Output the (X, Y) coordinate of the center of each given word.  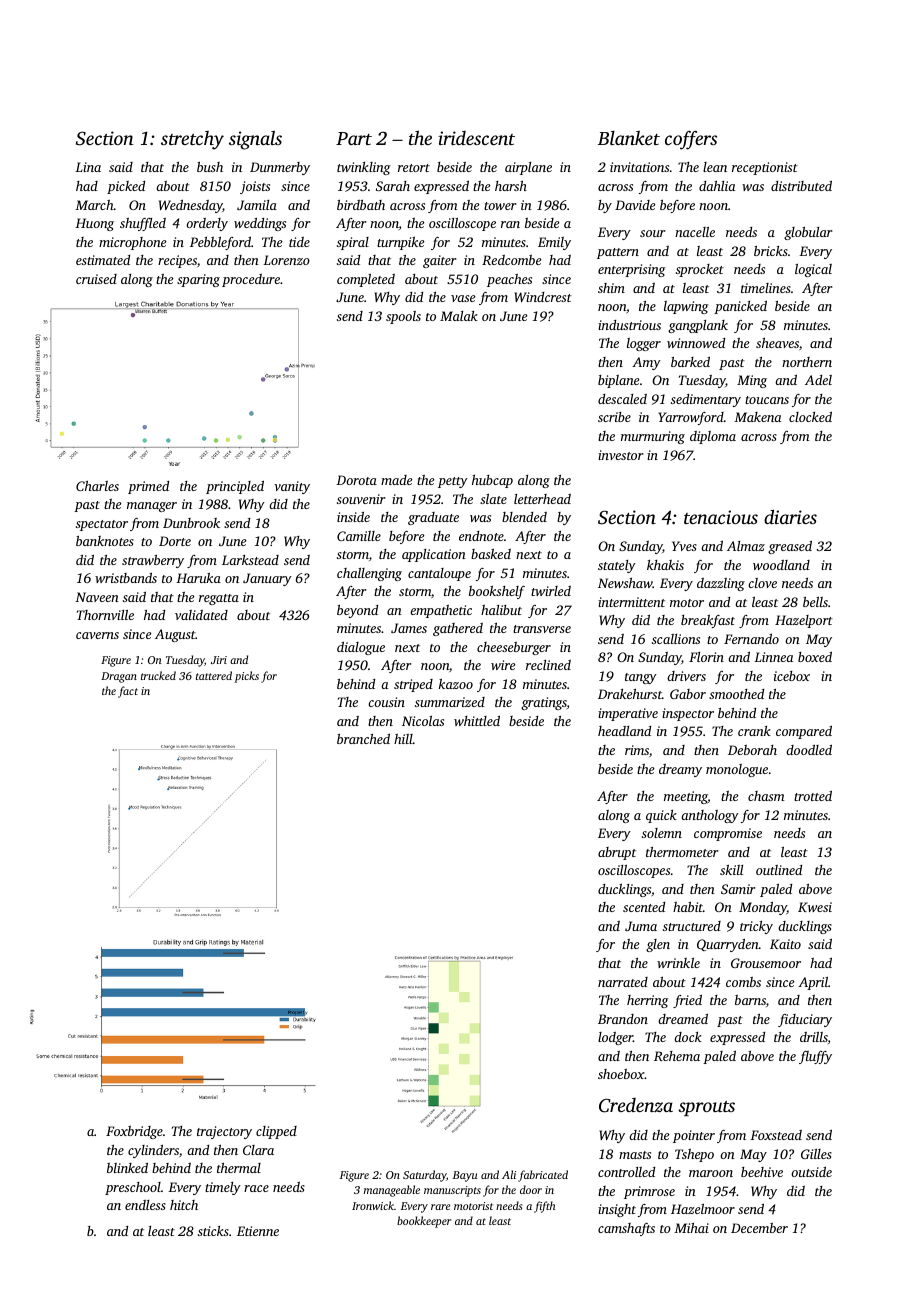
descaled (622, 399)
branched (363, 739)
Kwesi (815, 907)
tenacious (721, 517)
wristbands (126, 578)
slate (493, 499)
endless (145, 1205)
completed (366, 280)
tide (299, 242)
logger (644, 344)
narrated (623, 982)
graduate (433, 518)
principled (235, 487)
